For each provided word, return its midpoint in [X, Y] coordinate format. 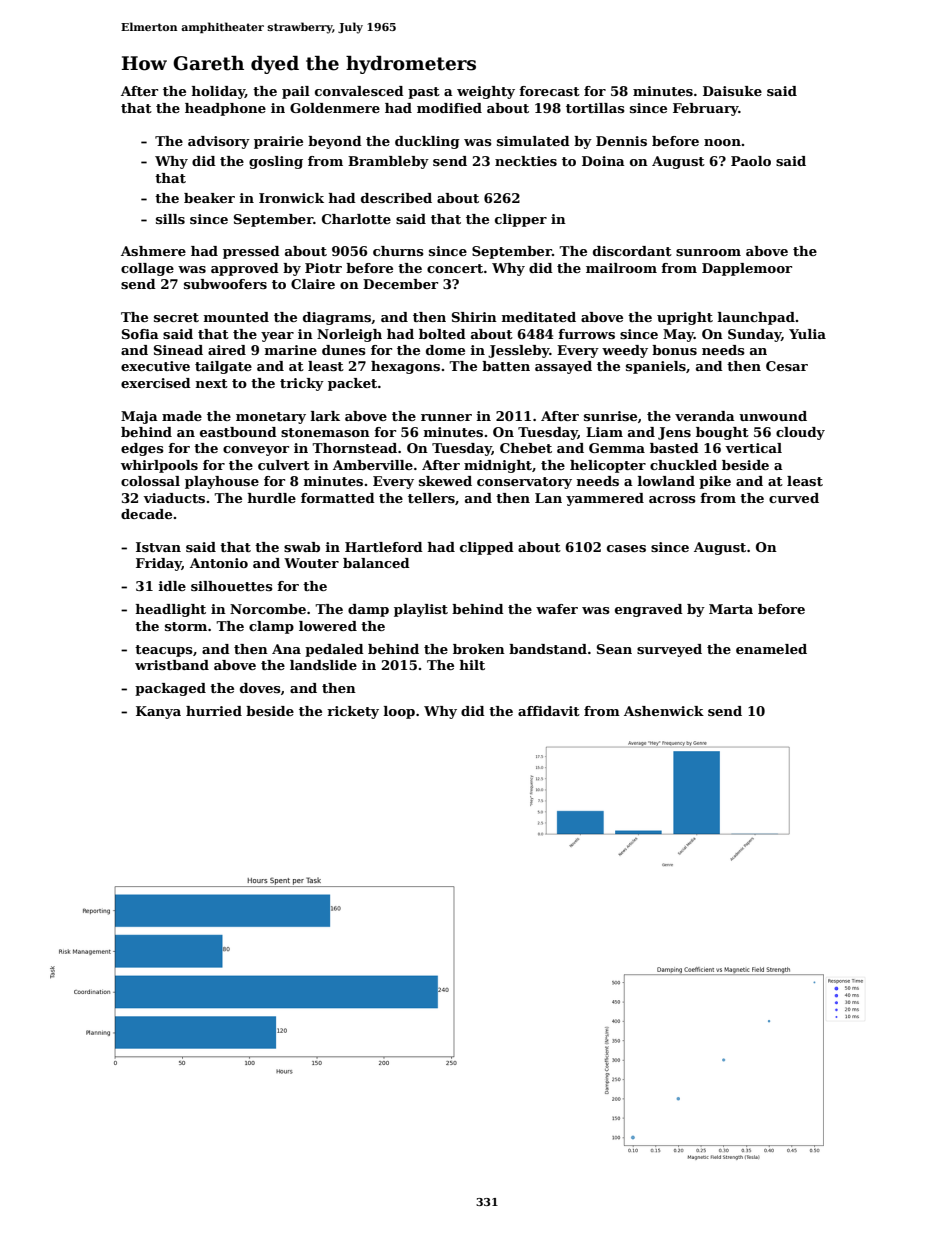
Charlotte [356, 219]
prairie [278, 142]
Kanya [158, 712]
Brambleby [388, 162]
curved [794, 498]
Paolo [751, 161]
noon [722, 142]
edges [142, 449]
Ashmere [153, 251]
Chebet [526, 448]
